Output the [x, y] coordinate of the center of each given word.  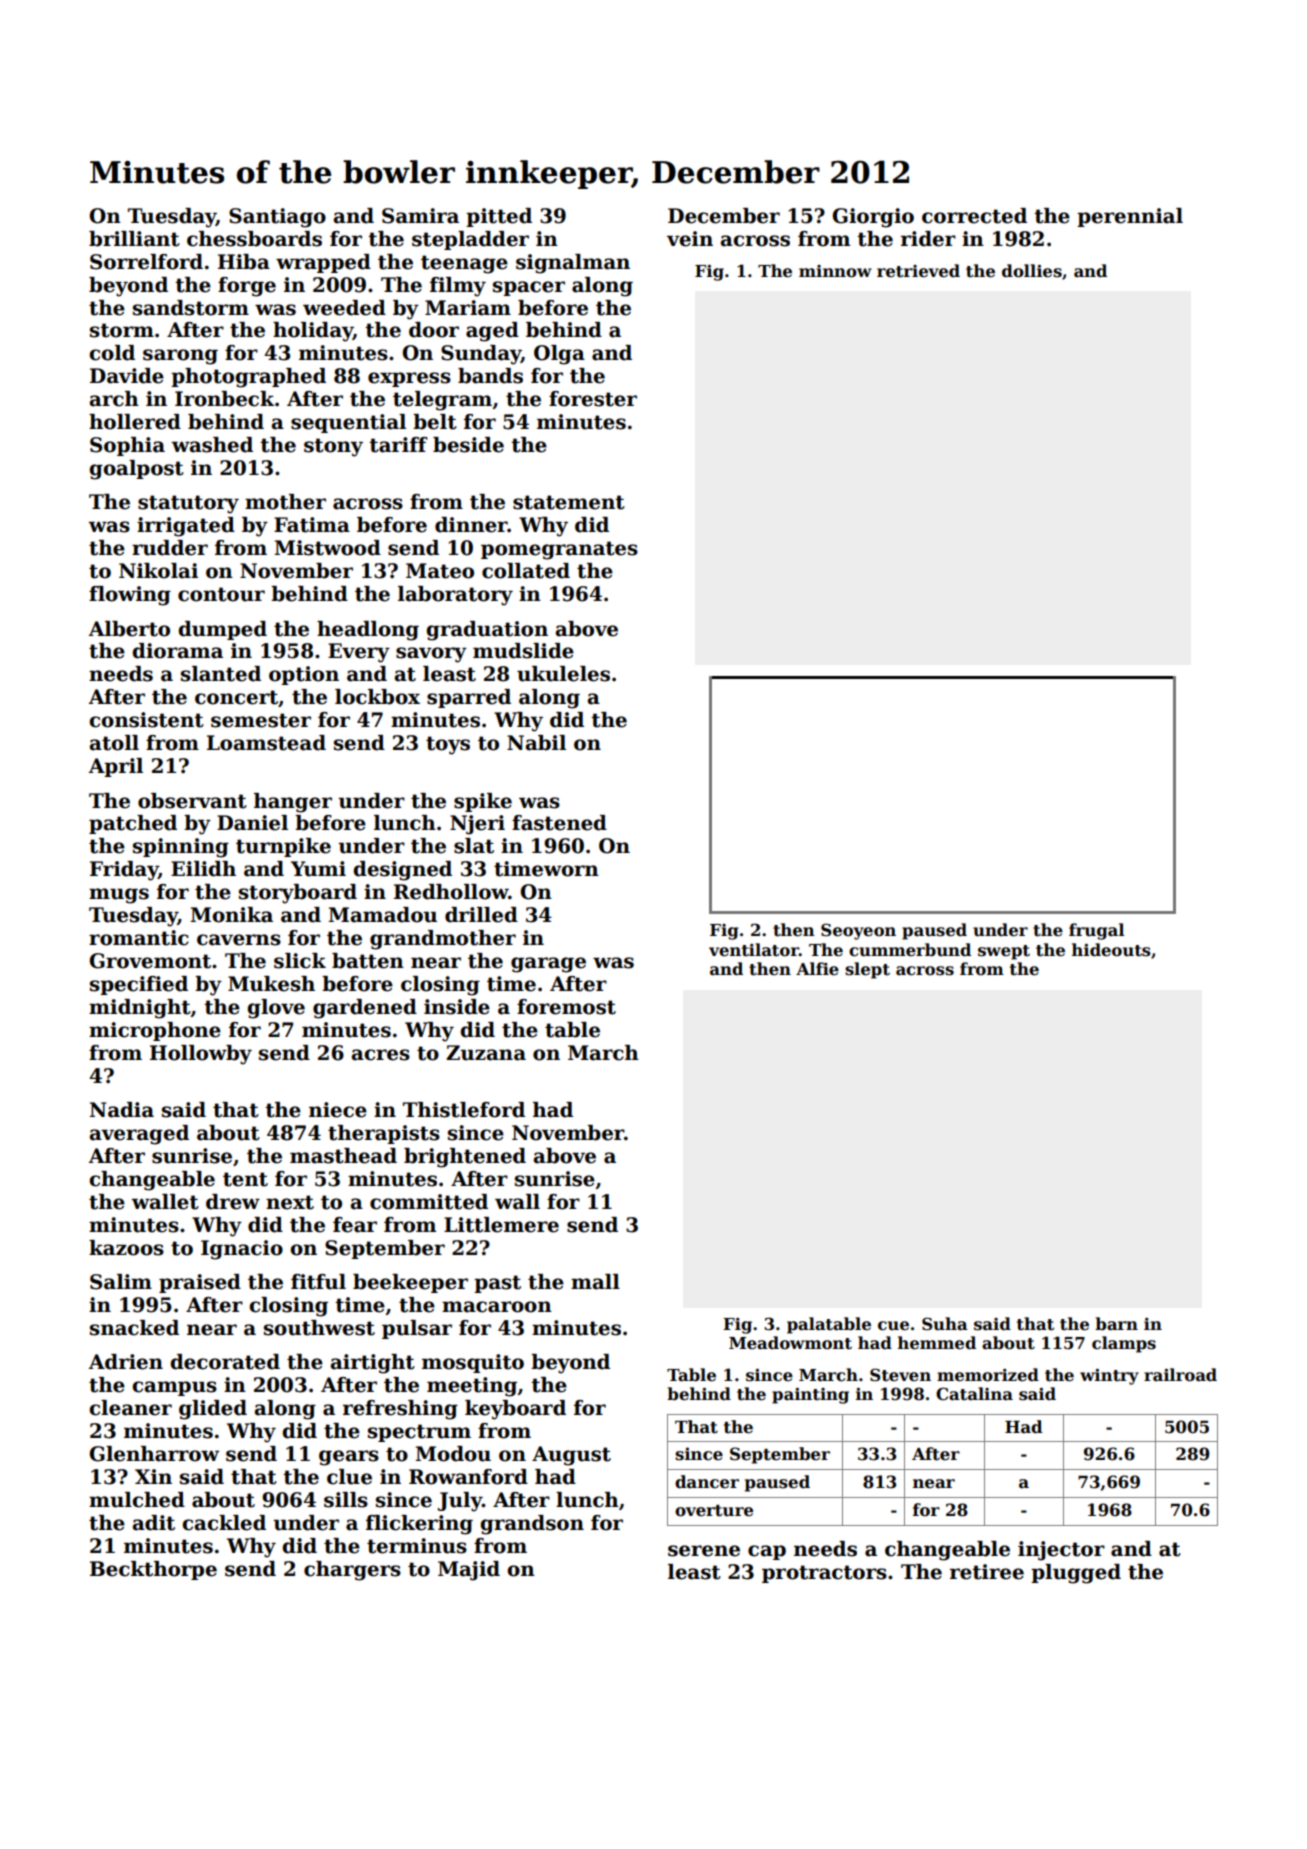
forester [593, 399]
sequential [348, 423]
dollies [1032, 271]
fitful [318, 1282]
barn [1116, 1324]
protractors [824, 1574]
